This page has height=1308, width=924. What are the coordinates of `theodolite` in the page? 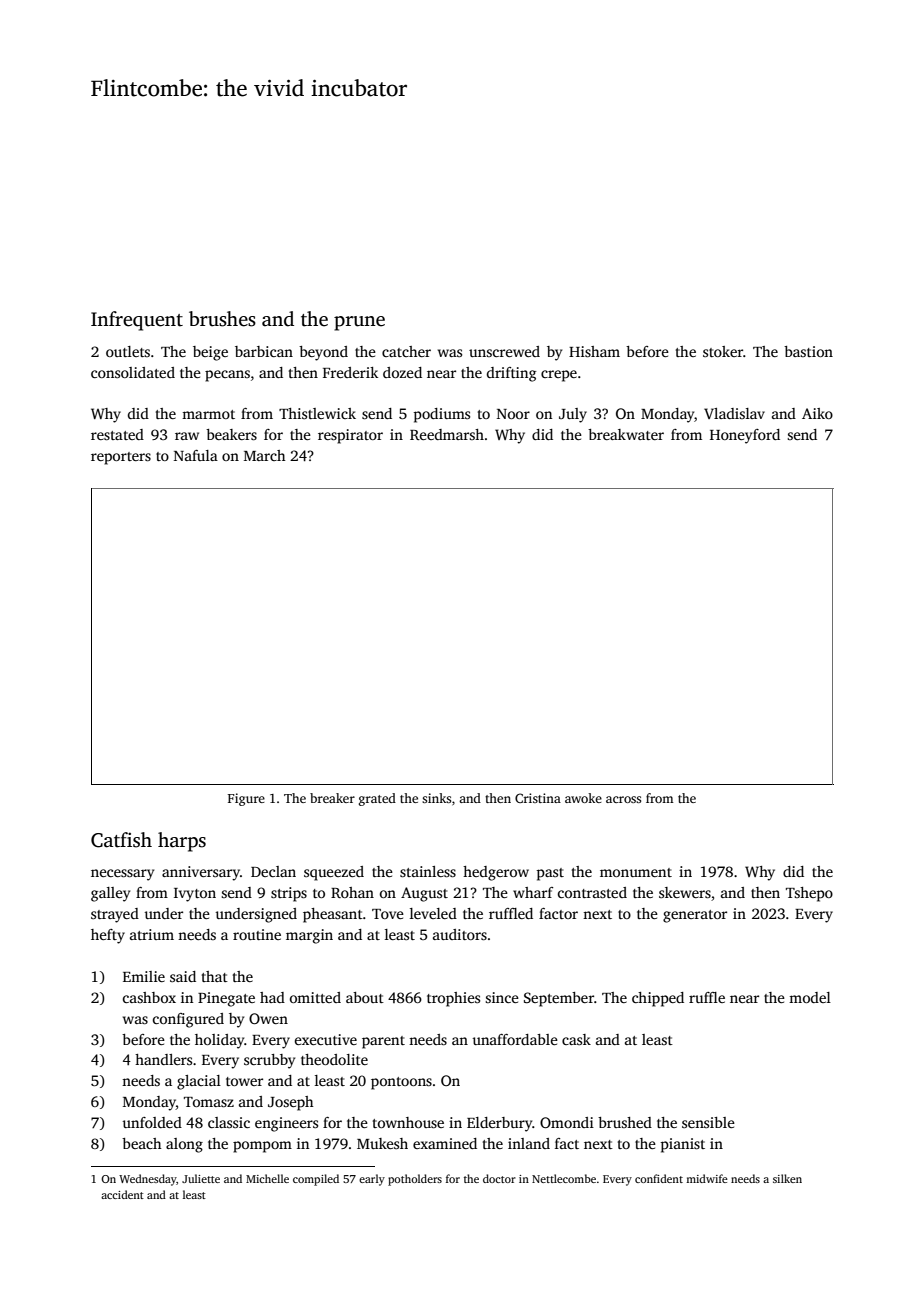 It's located at (334, 1059).
